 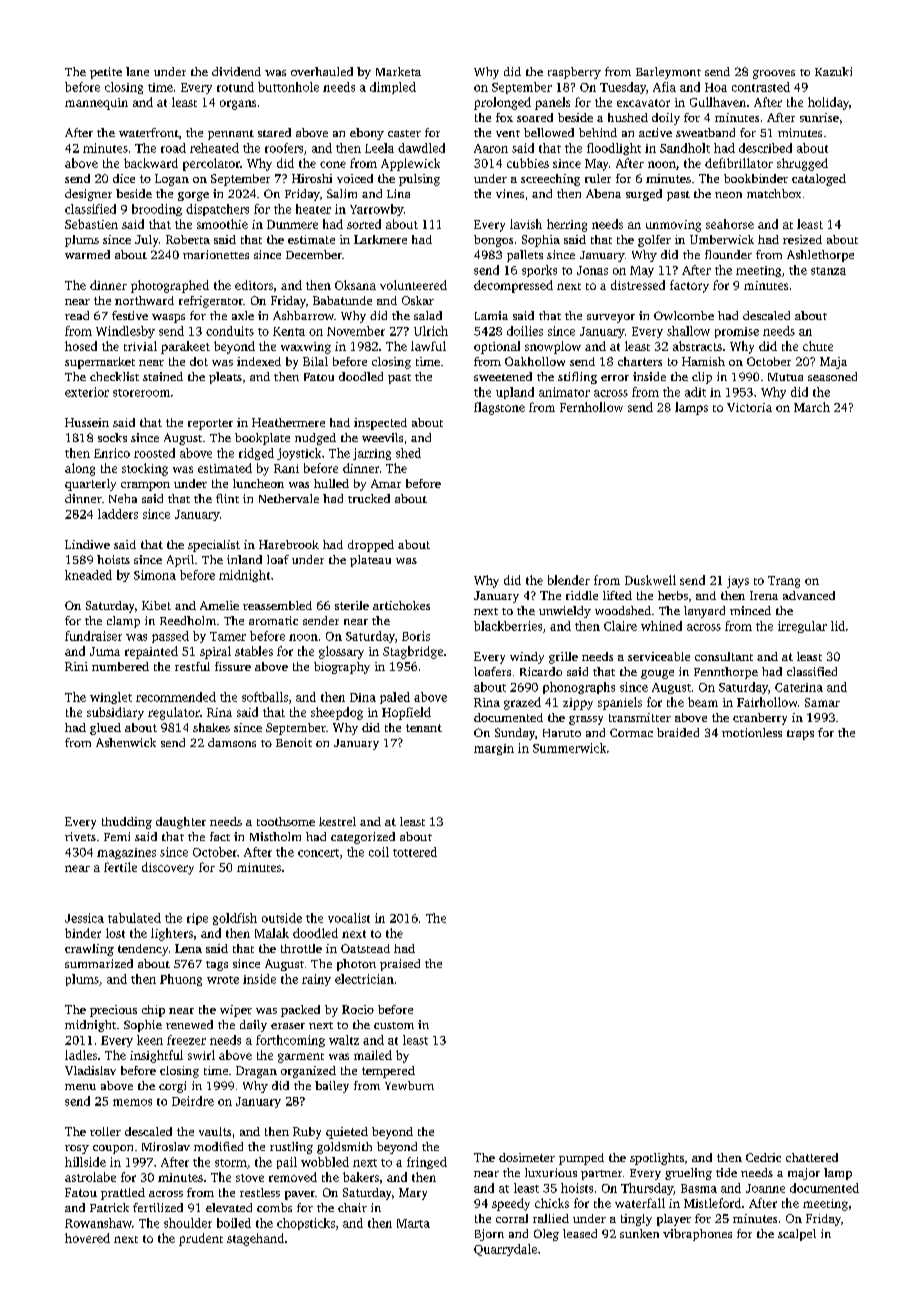 I want to click on crampon, so click(x=145, y=486).
